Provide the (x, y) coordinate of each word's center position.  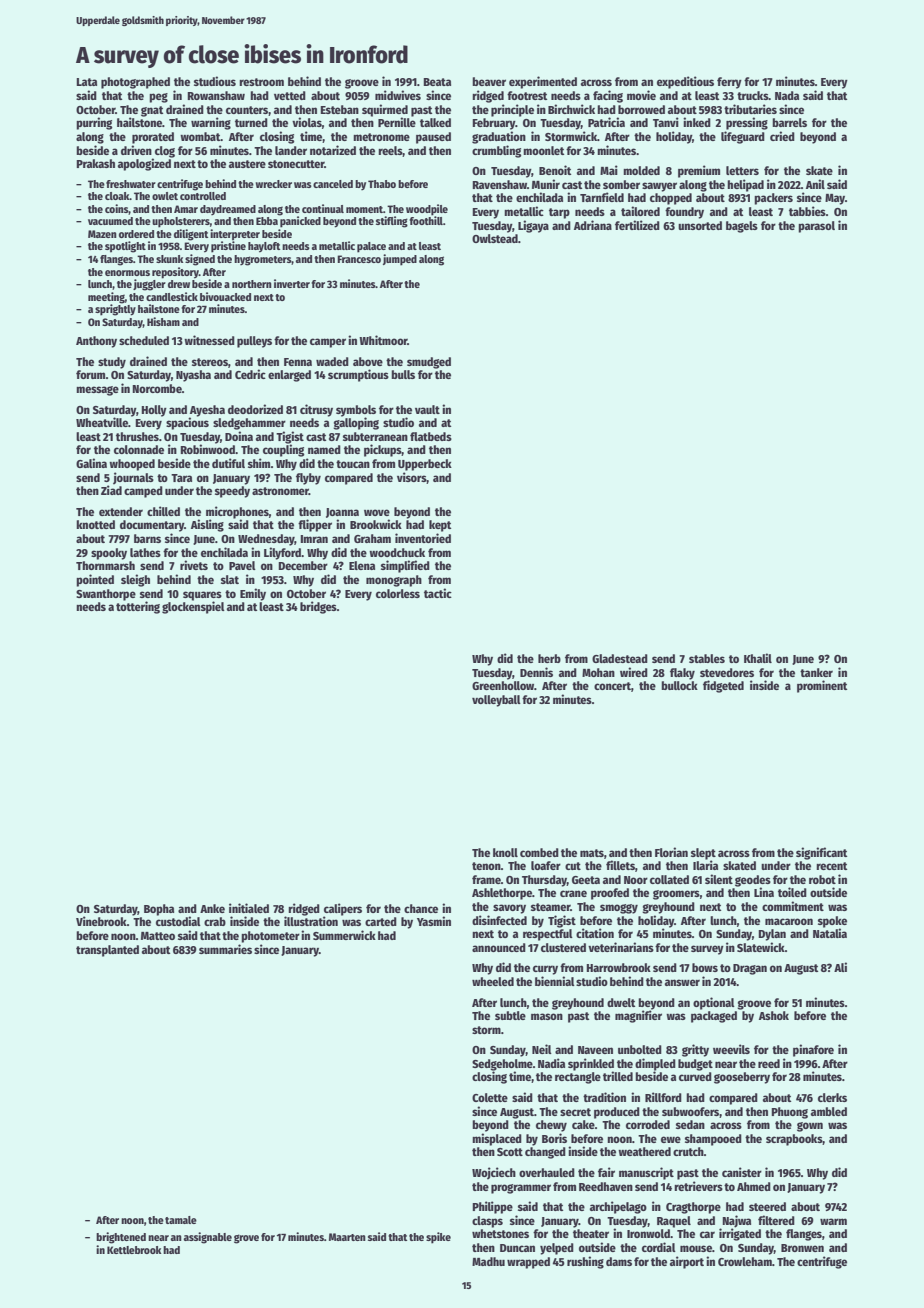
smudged (429, 363)
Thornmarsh (105, 565)
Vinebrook (101, 921)
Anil (815, 184)
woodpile (427, 210)
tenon (486, 866)
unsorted (700, 225)
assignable (208, 1238)
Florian (671, 852)
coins (117, 209)
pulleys (254, 342)
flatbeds (431, 436)
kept (440, 526)
